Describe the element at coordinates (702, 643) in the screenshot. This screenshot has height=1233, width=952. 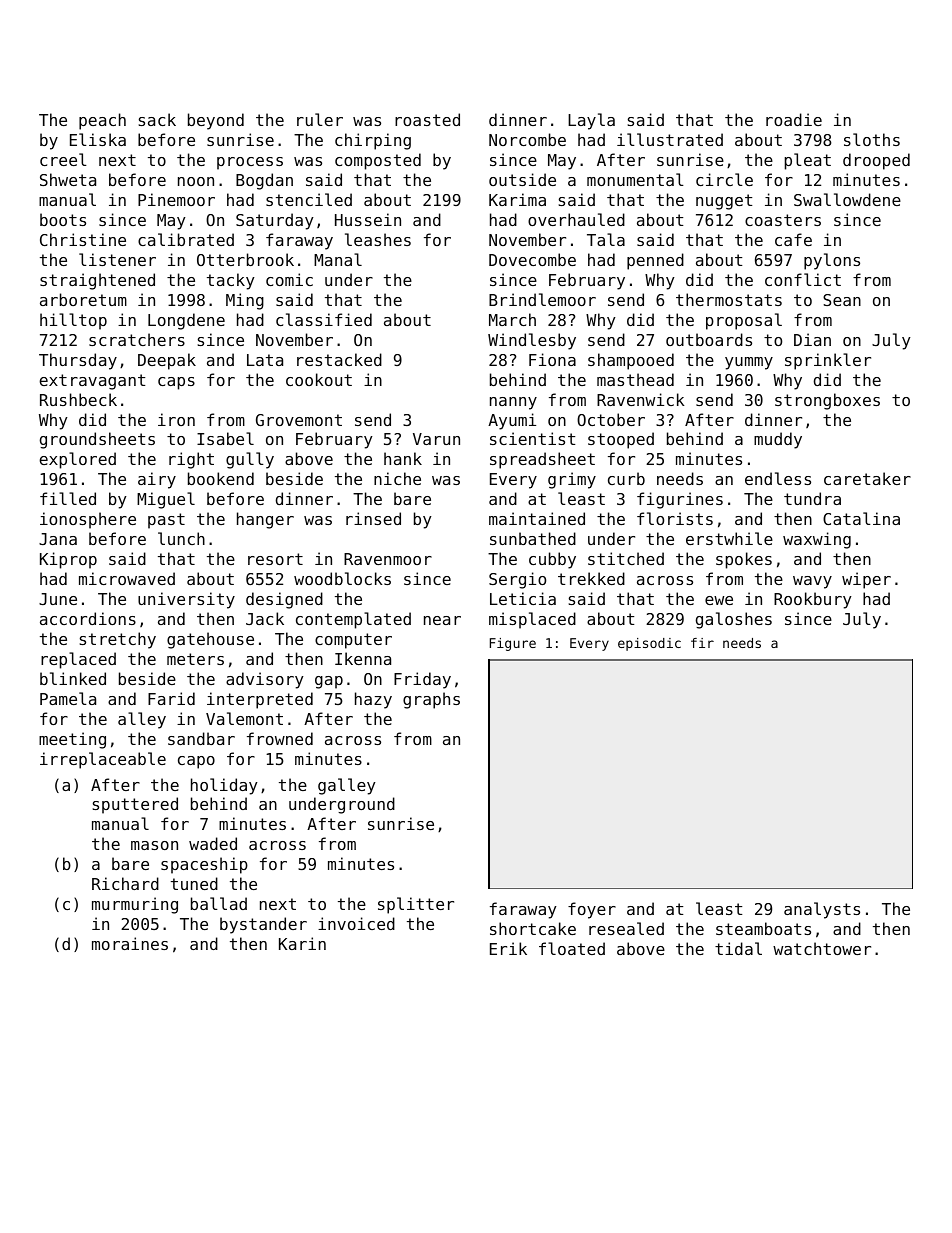
I see `fir` at that location.
